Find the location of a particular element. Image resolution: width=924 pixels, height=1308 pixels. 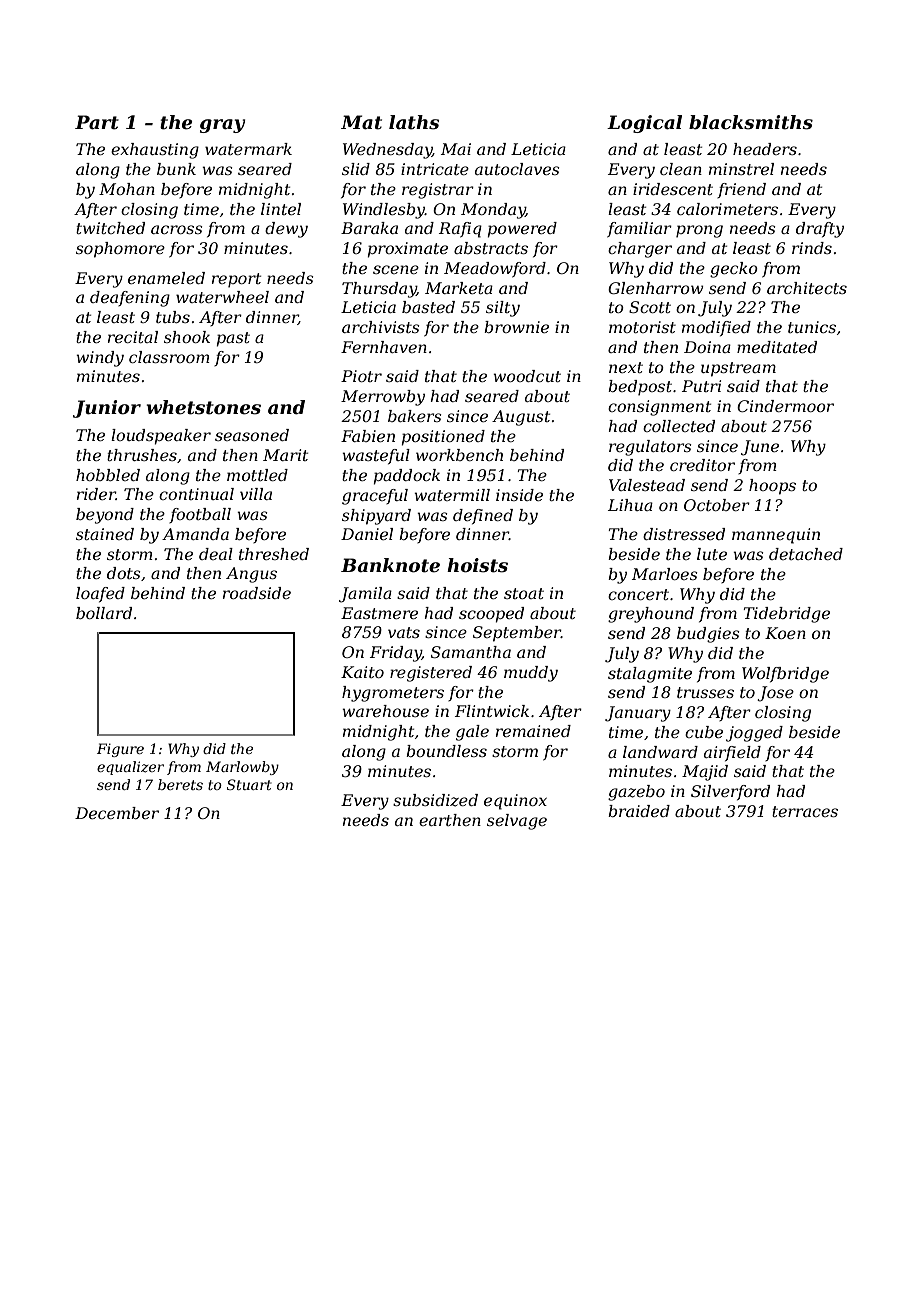

rinds is located at coordinates (812, 248).
